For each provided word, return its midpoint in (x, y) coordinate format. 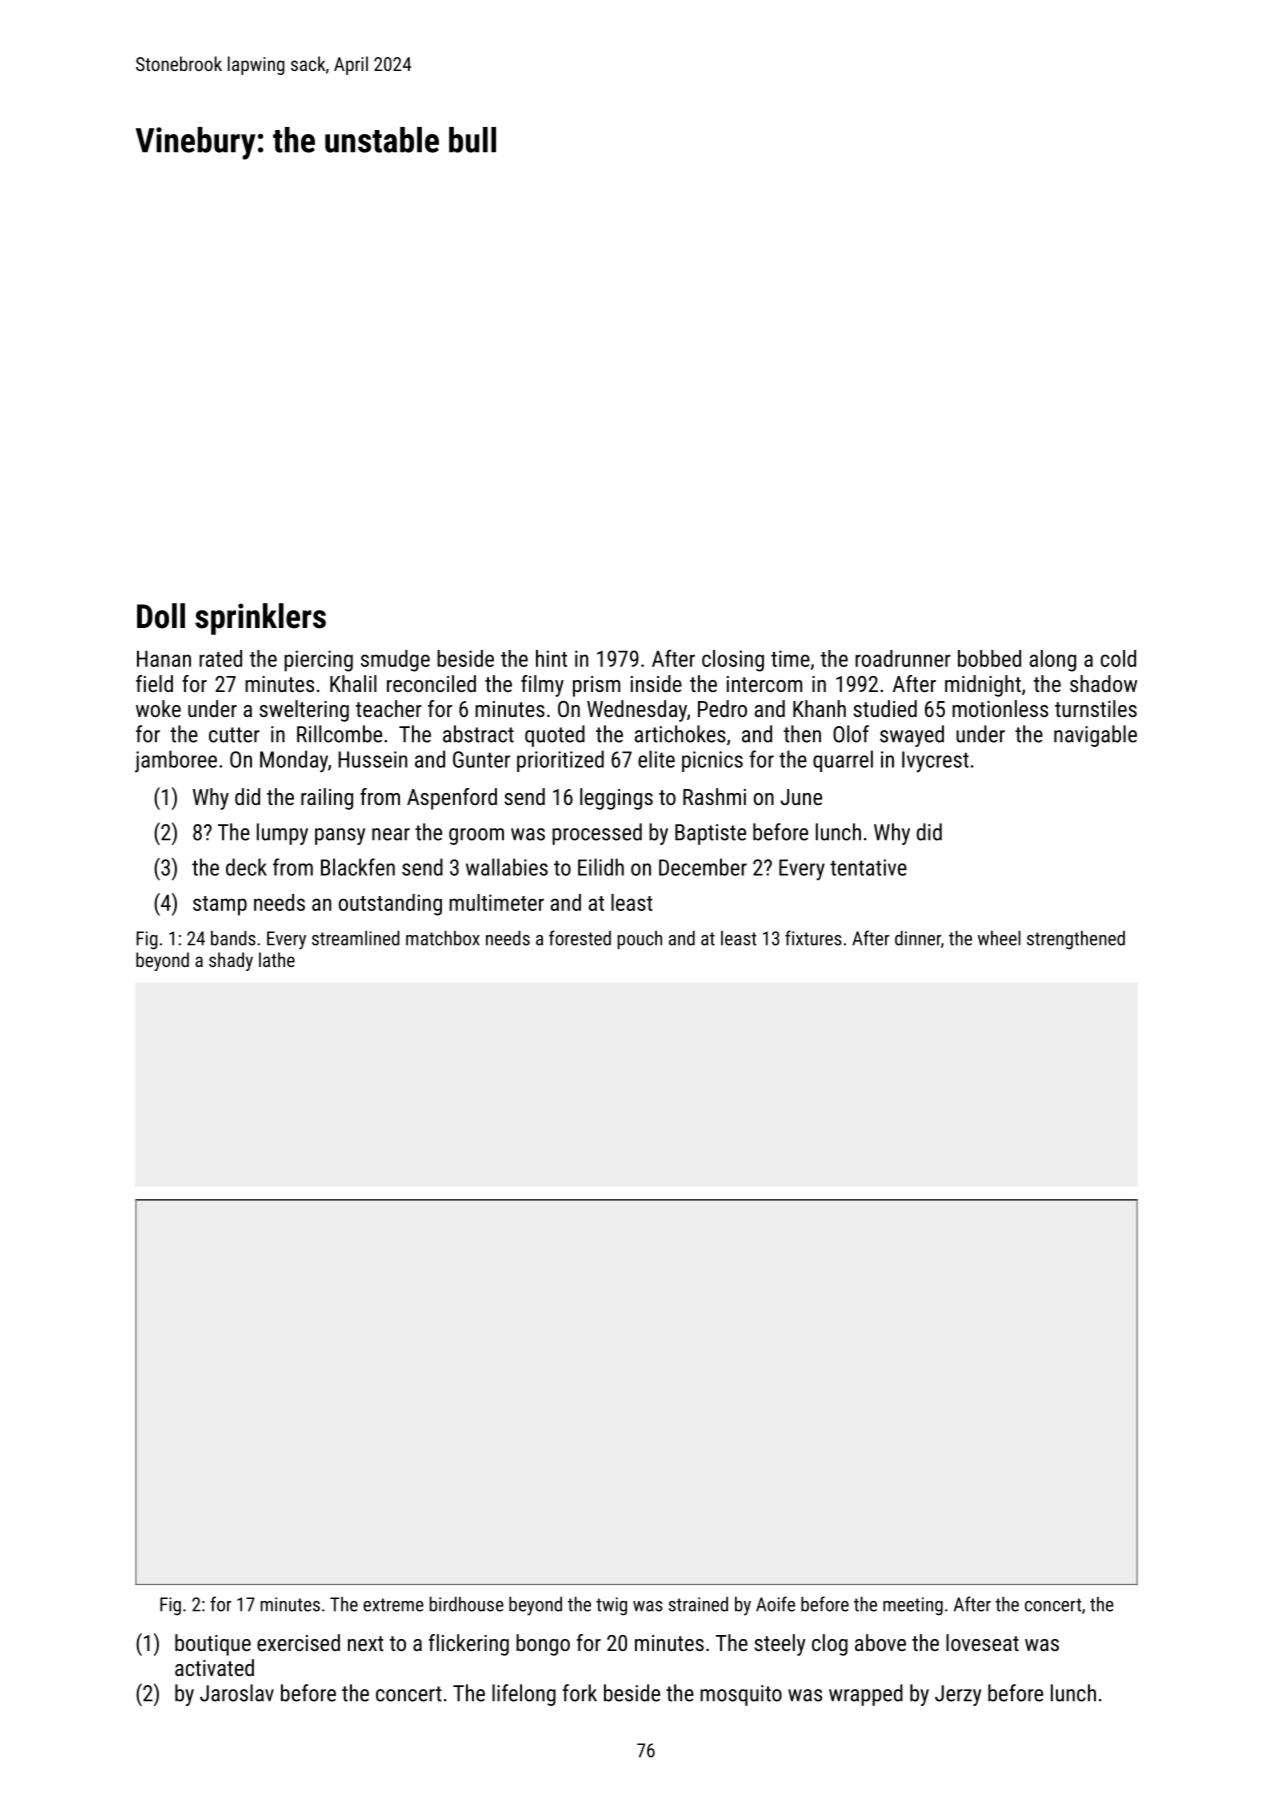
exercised (298, 1642)
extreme (393, 1605)
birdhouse (466, 1604)
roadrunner (903, 658)
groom (476, 836)
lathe (277, 959)
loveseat (982, 1642)
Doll (161, 616)
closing (733, 661)
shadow (1103, 683)
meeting (913, 1606)
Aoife (775, 1604)
